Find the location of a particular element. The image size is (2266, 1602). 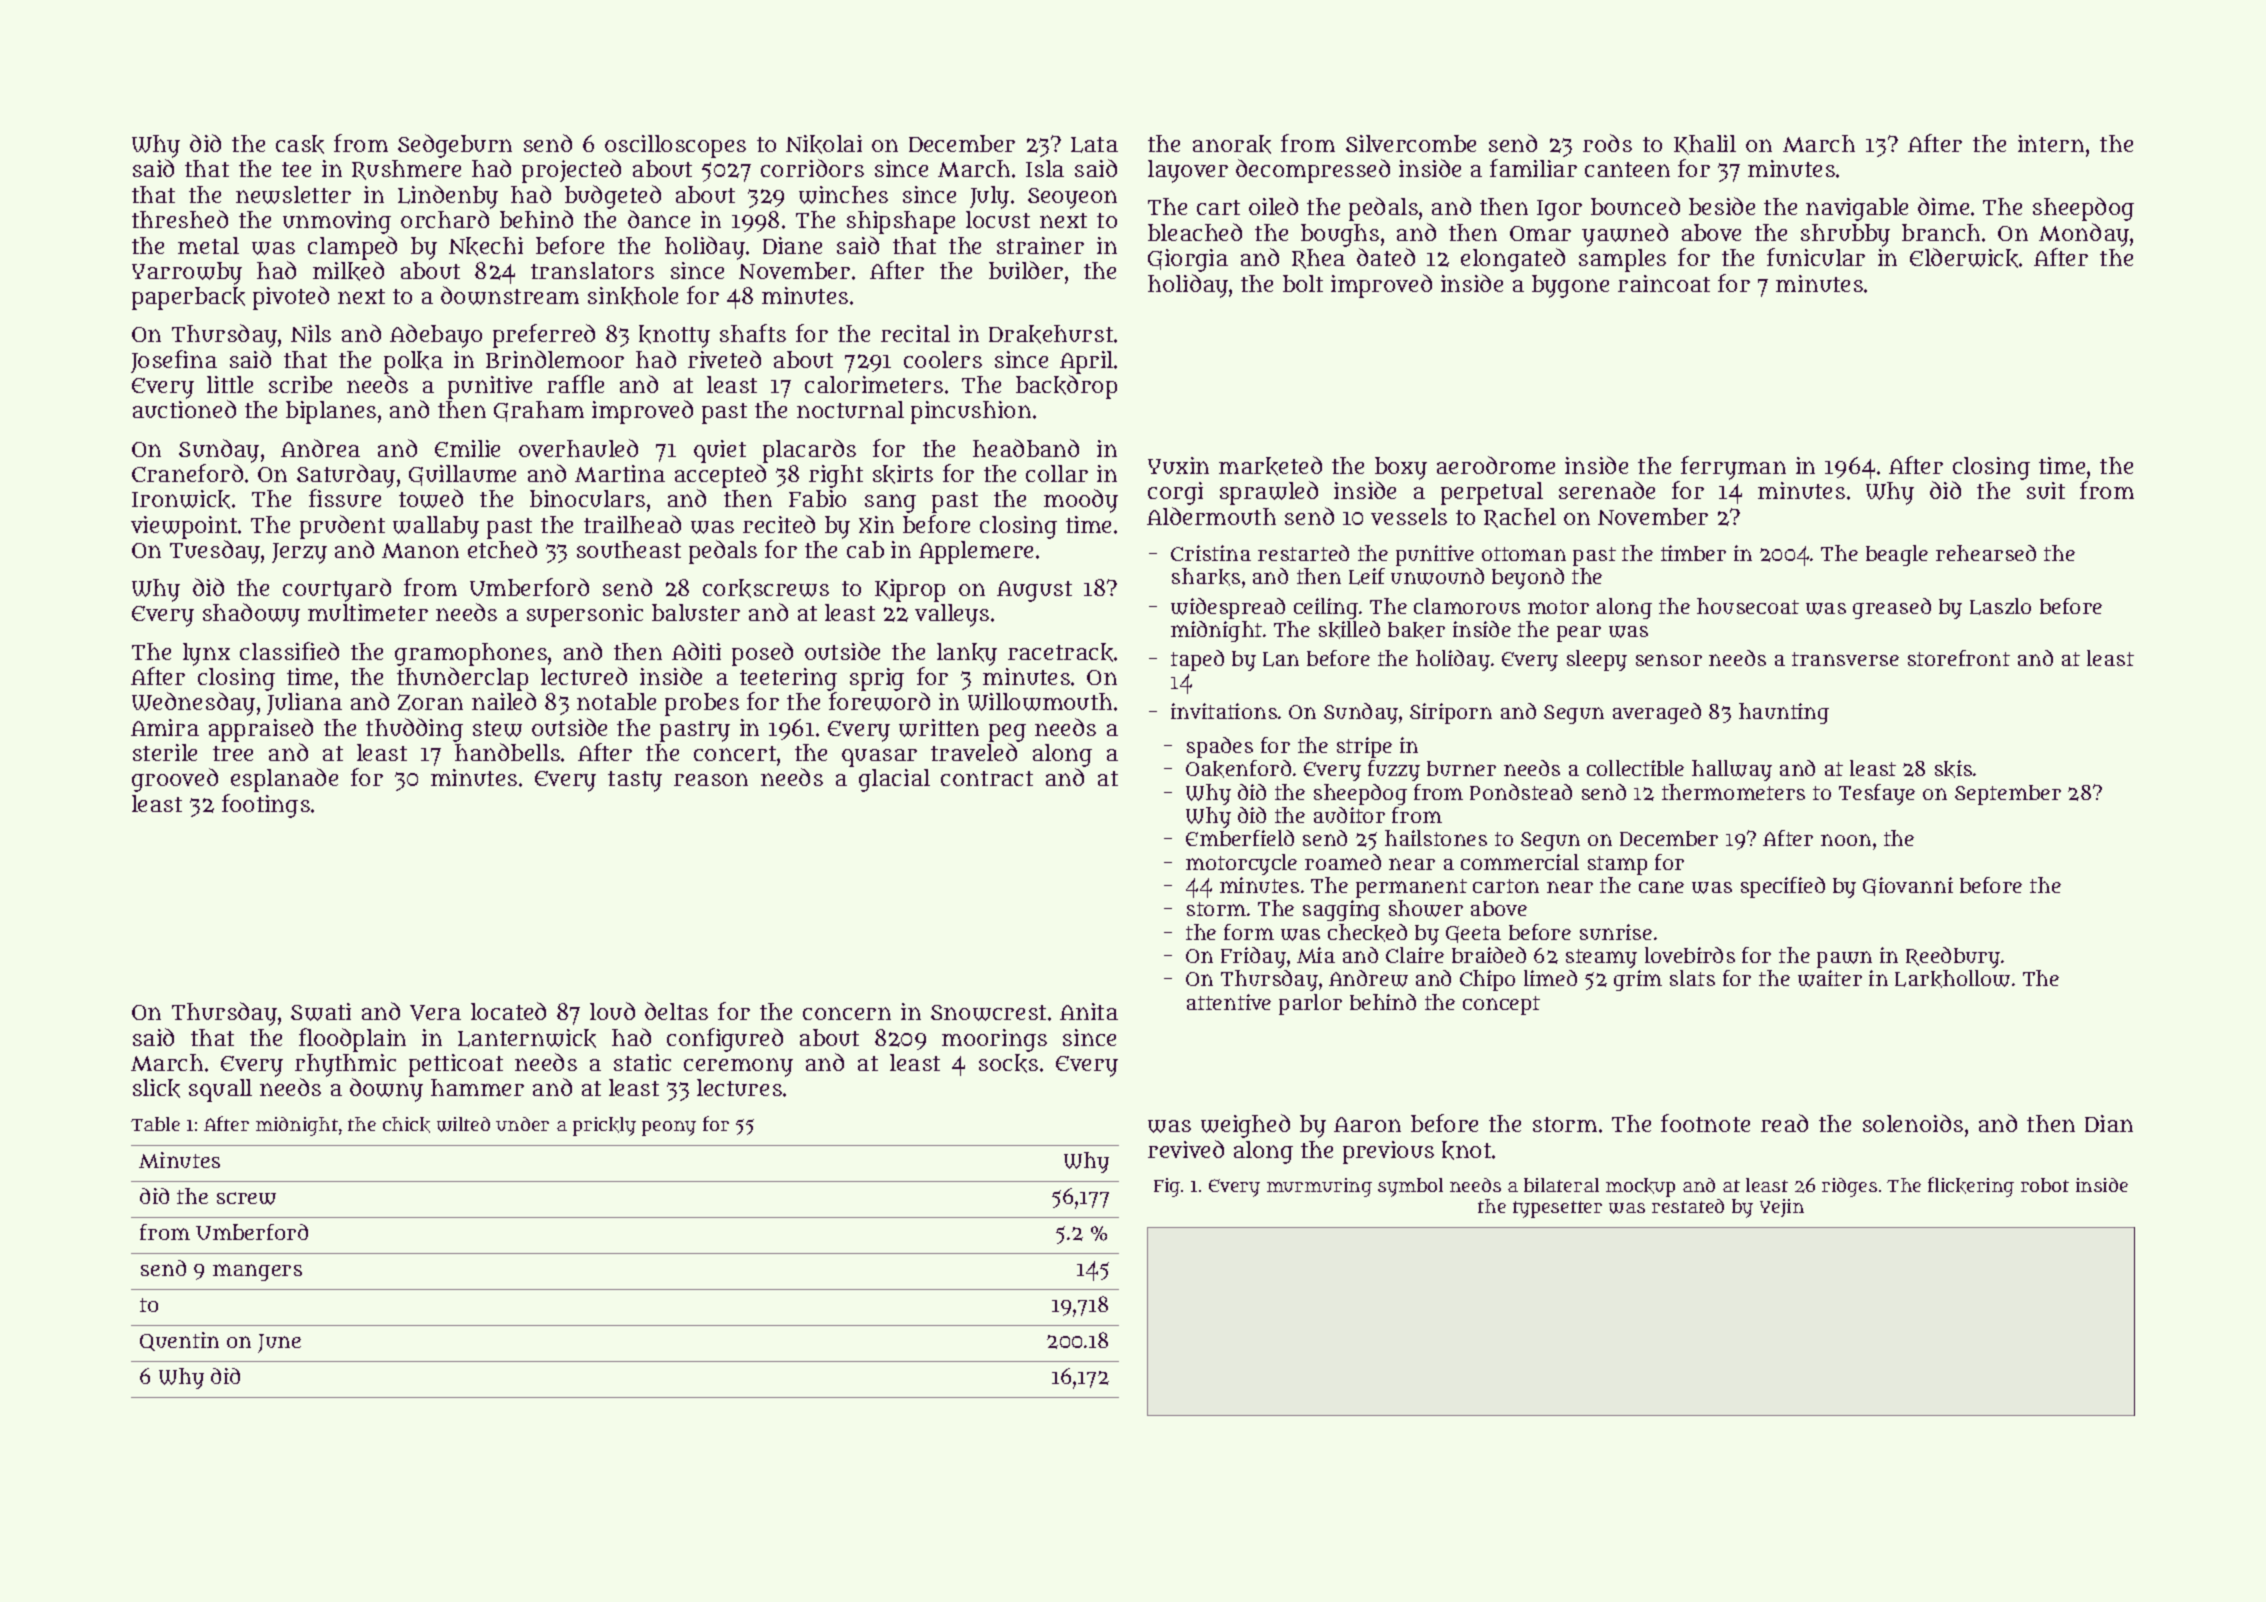

concert is located at coordinates (735, 753).
